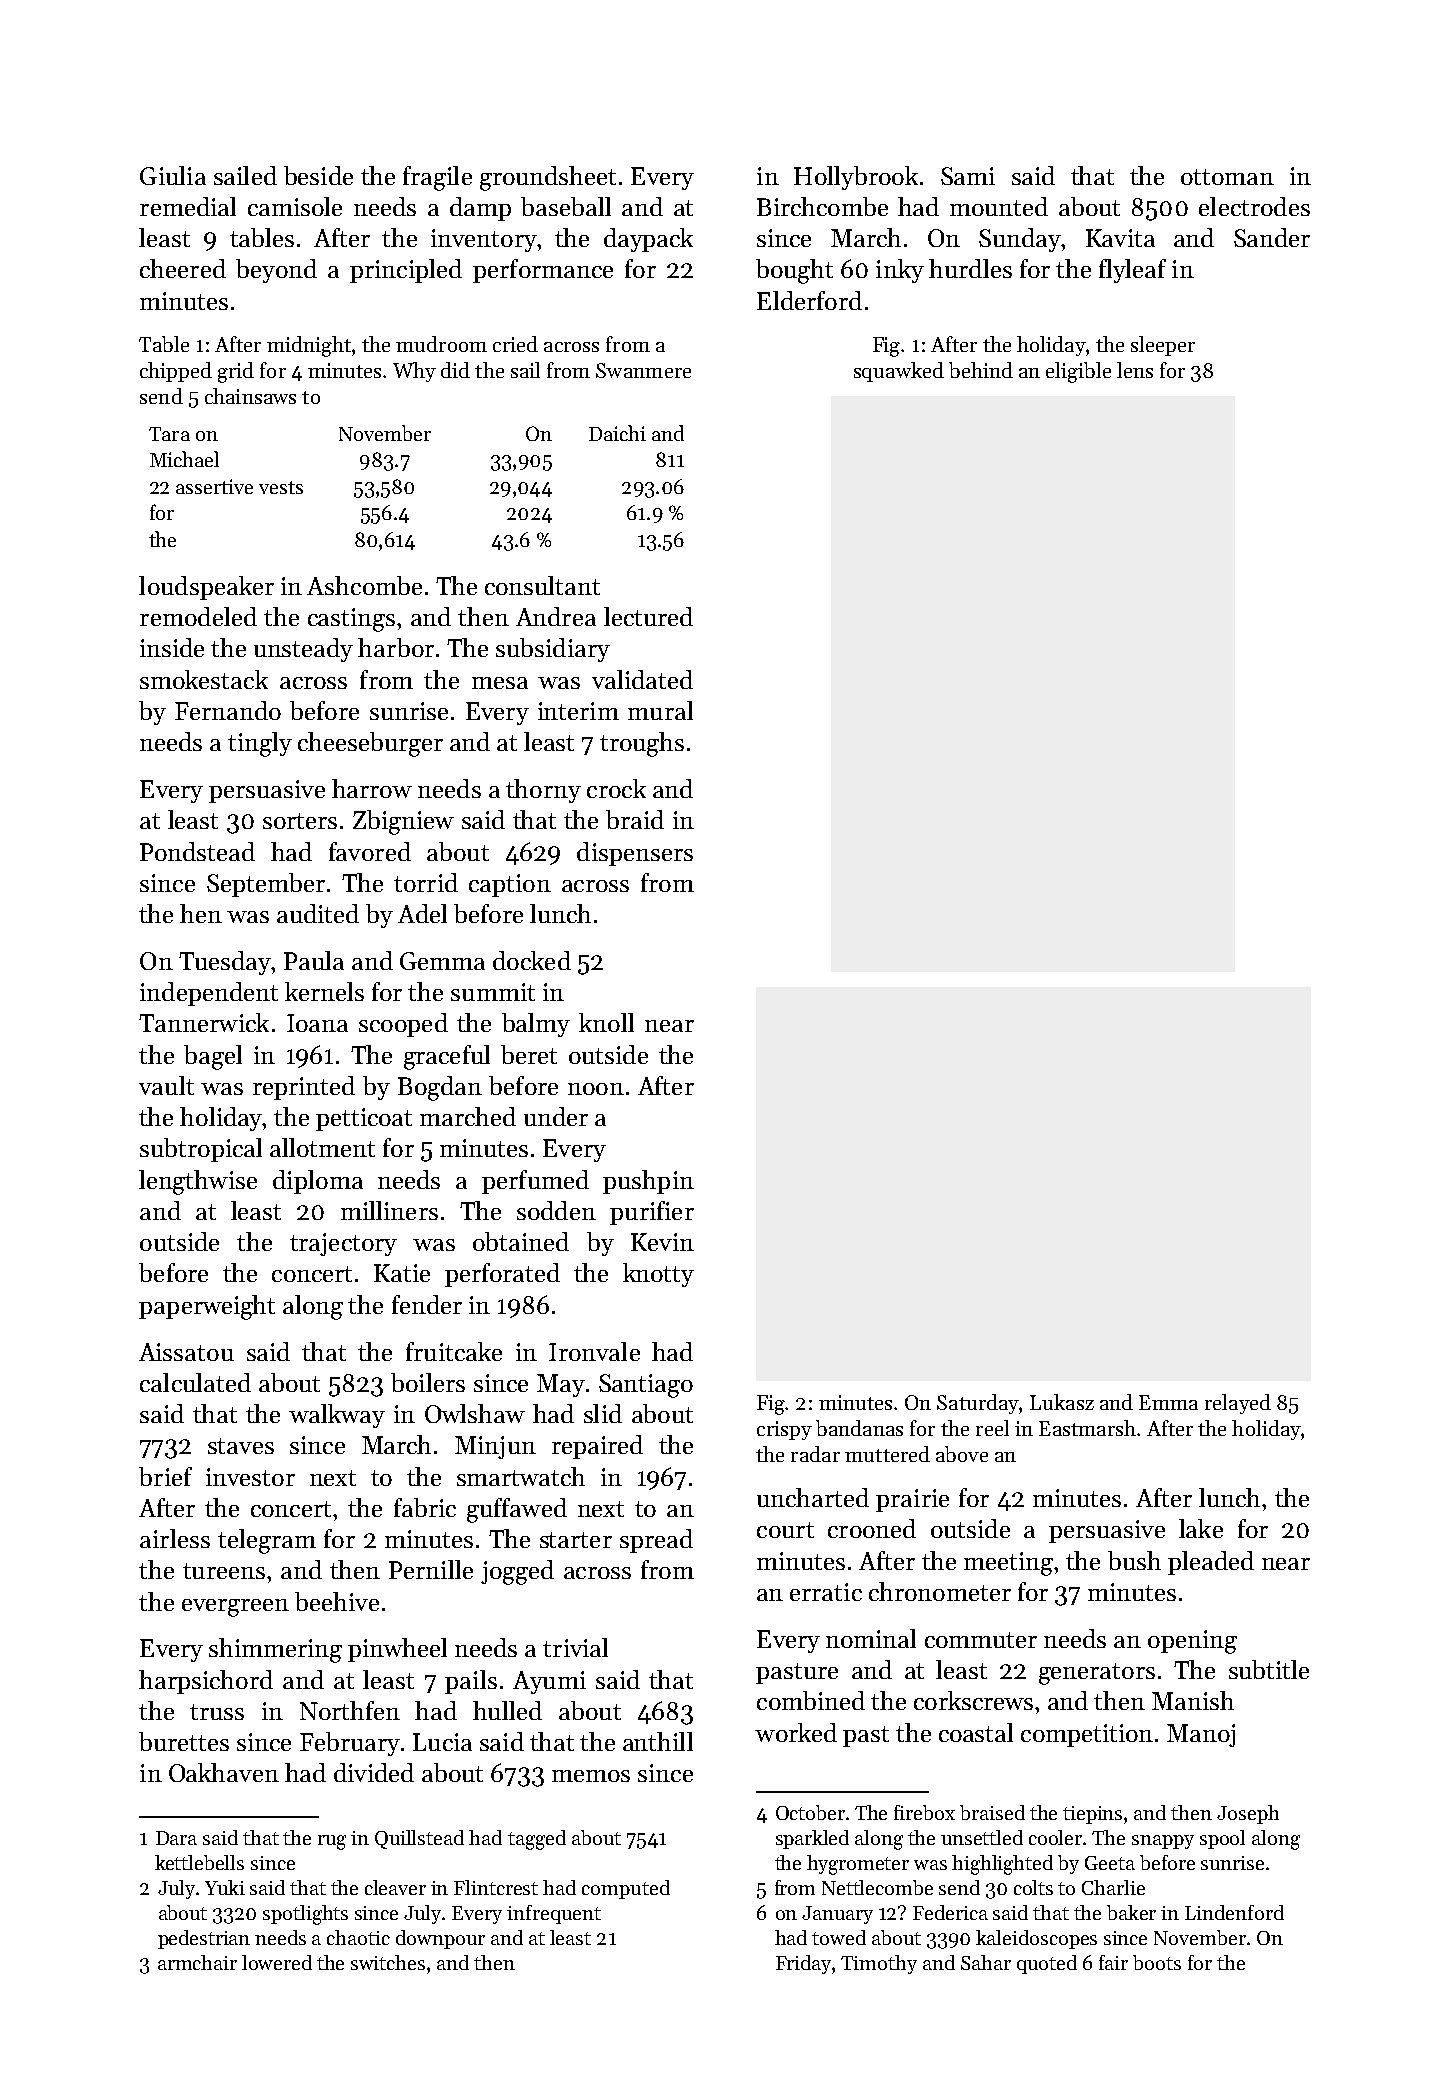 This screenshot has height=2100, width=1450. Describe the element at coordinates (648, 1182) in the screenshot. I see `pushpin` at that location.
